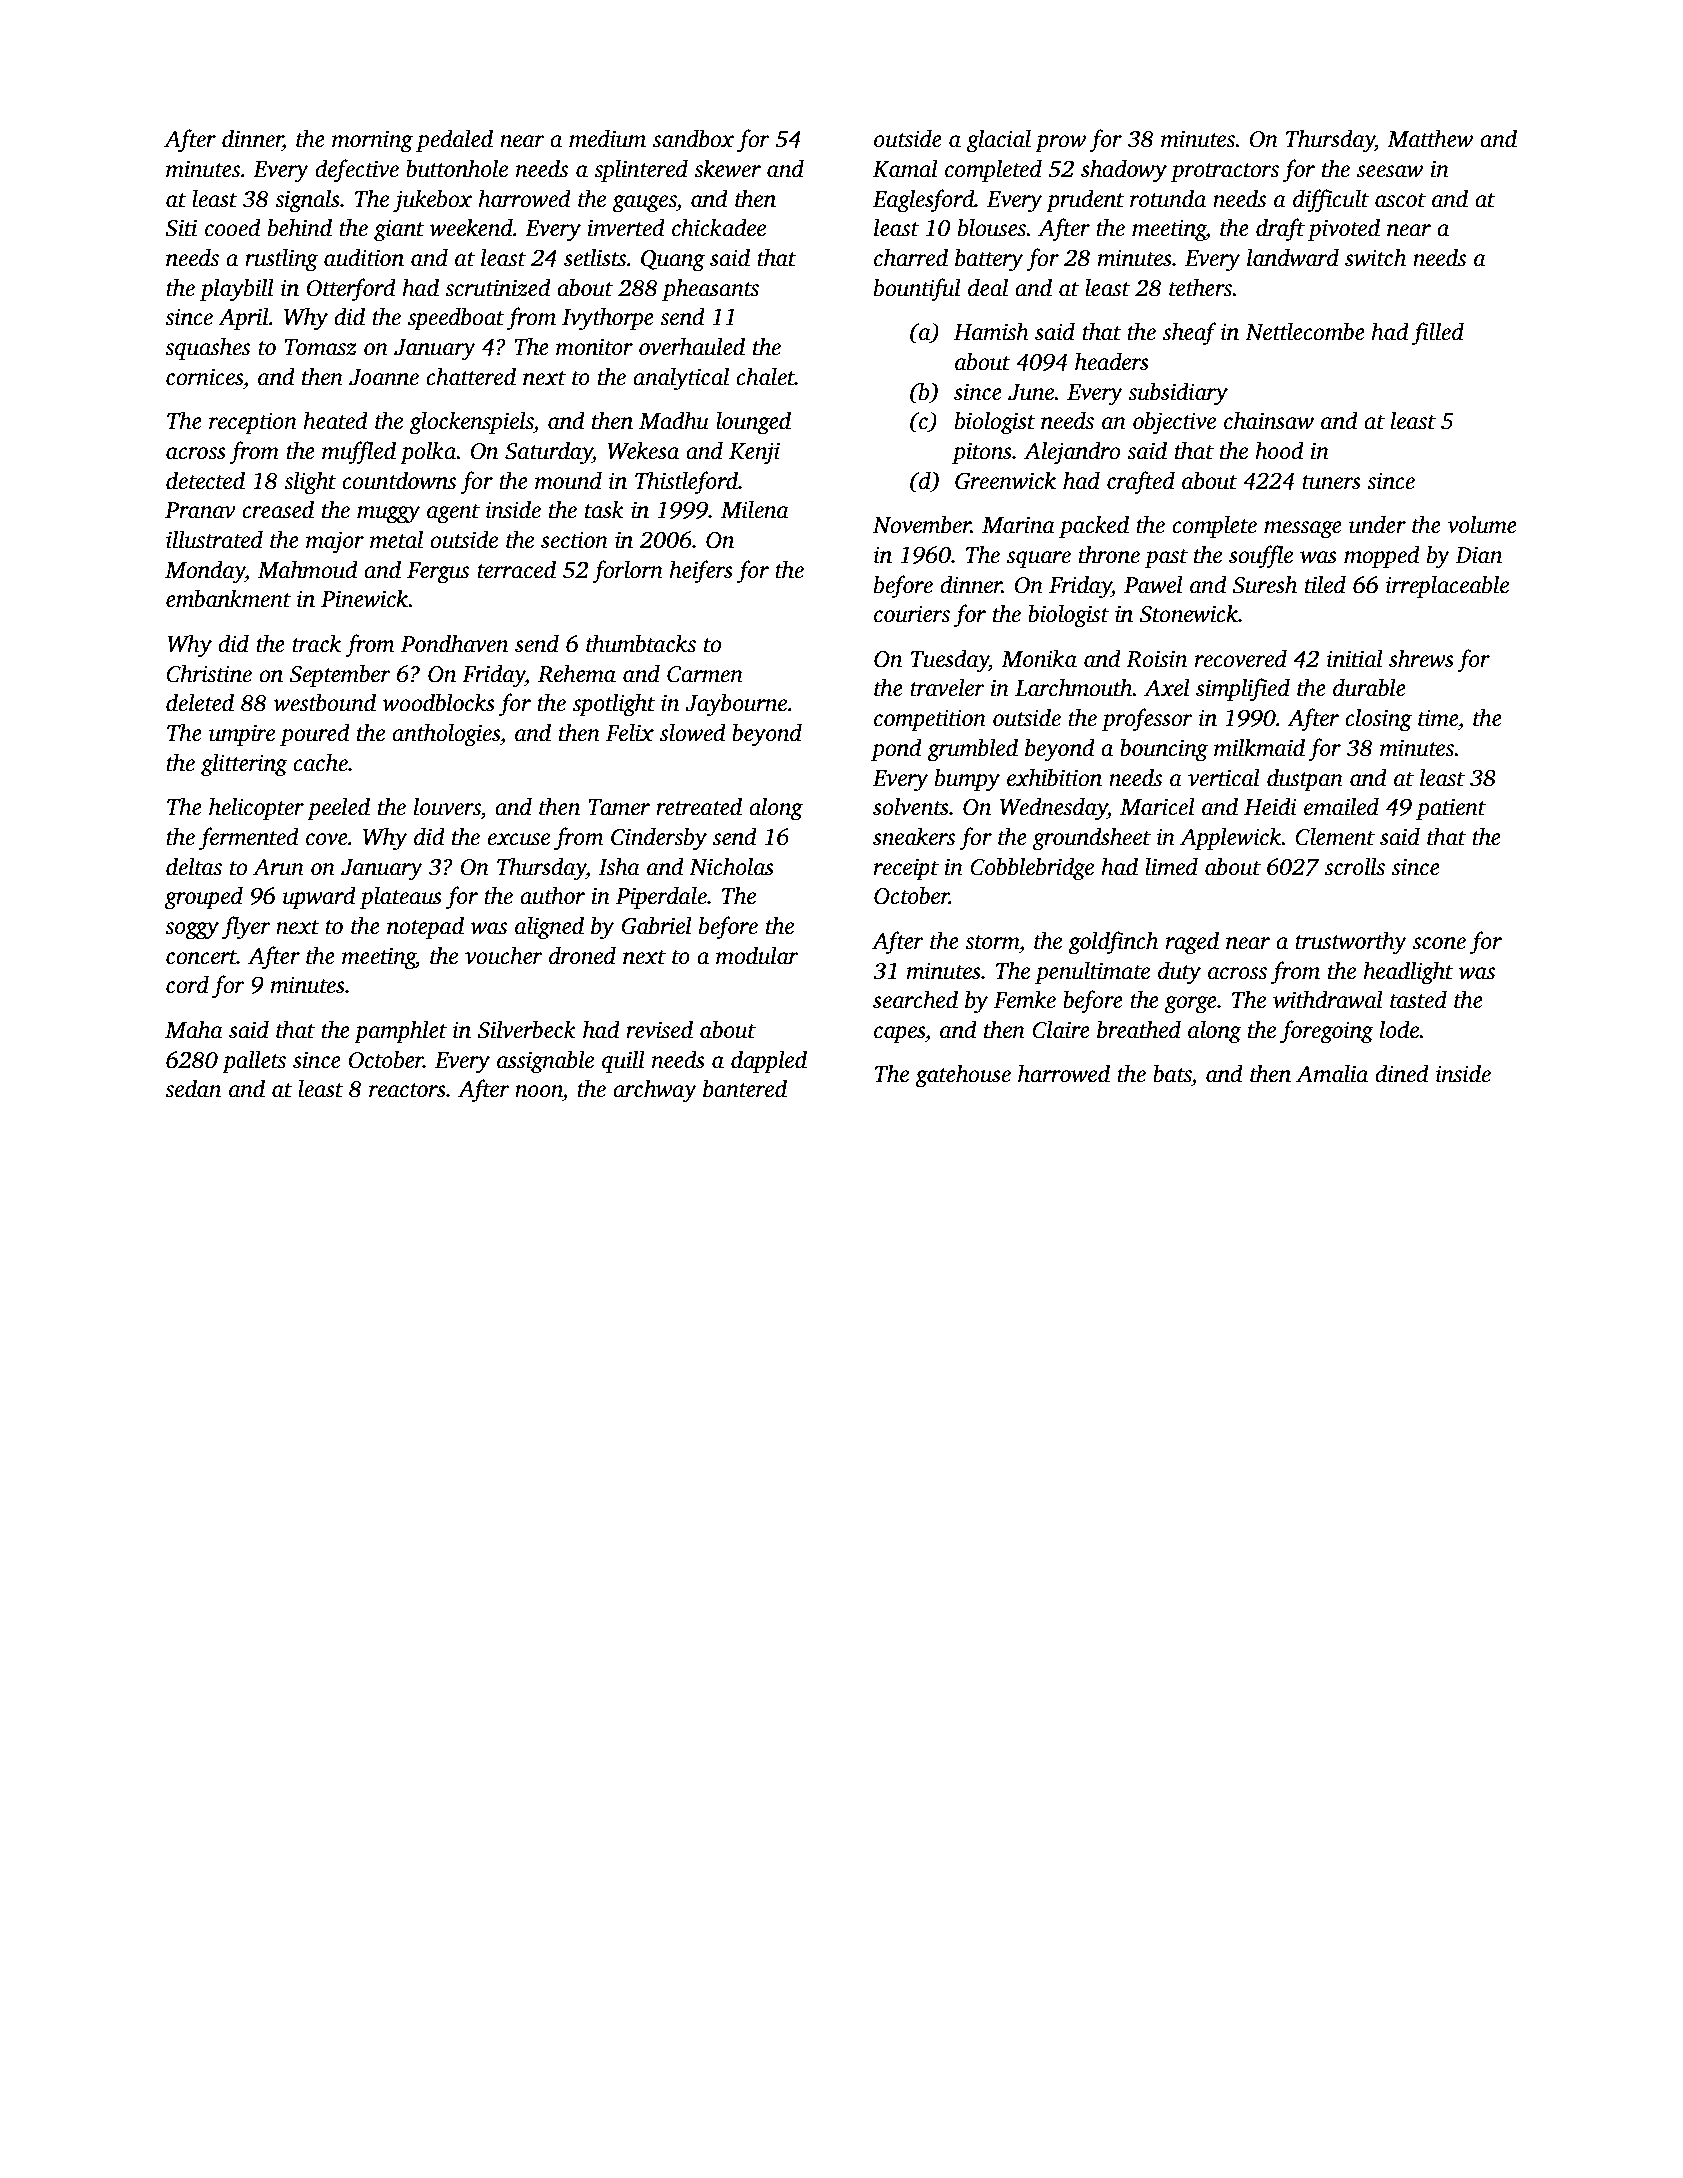 This screenshot has width=1683, height=2178. Describe the element at coordinates (471, 423) in the screenshot. I see `glockenspiels` at that location.
